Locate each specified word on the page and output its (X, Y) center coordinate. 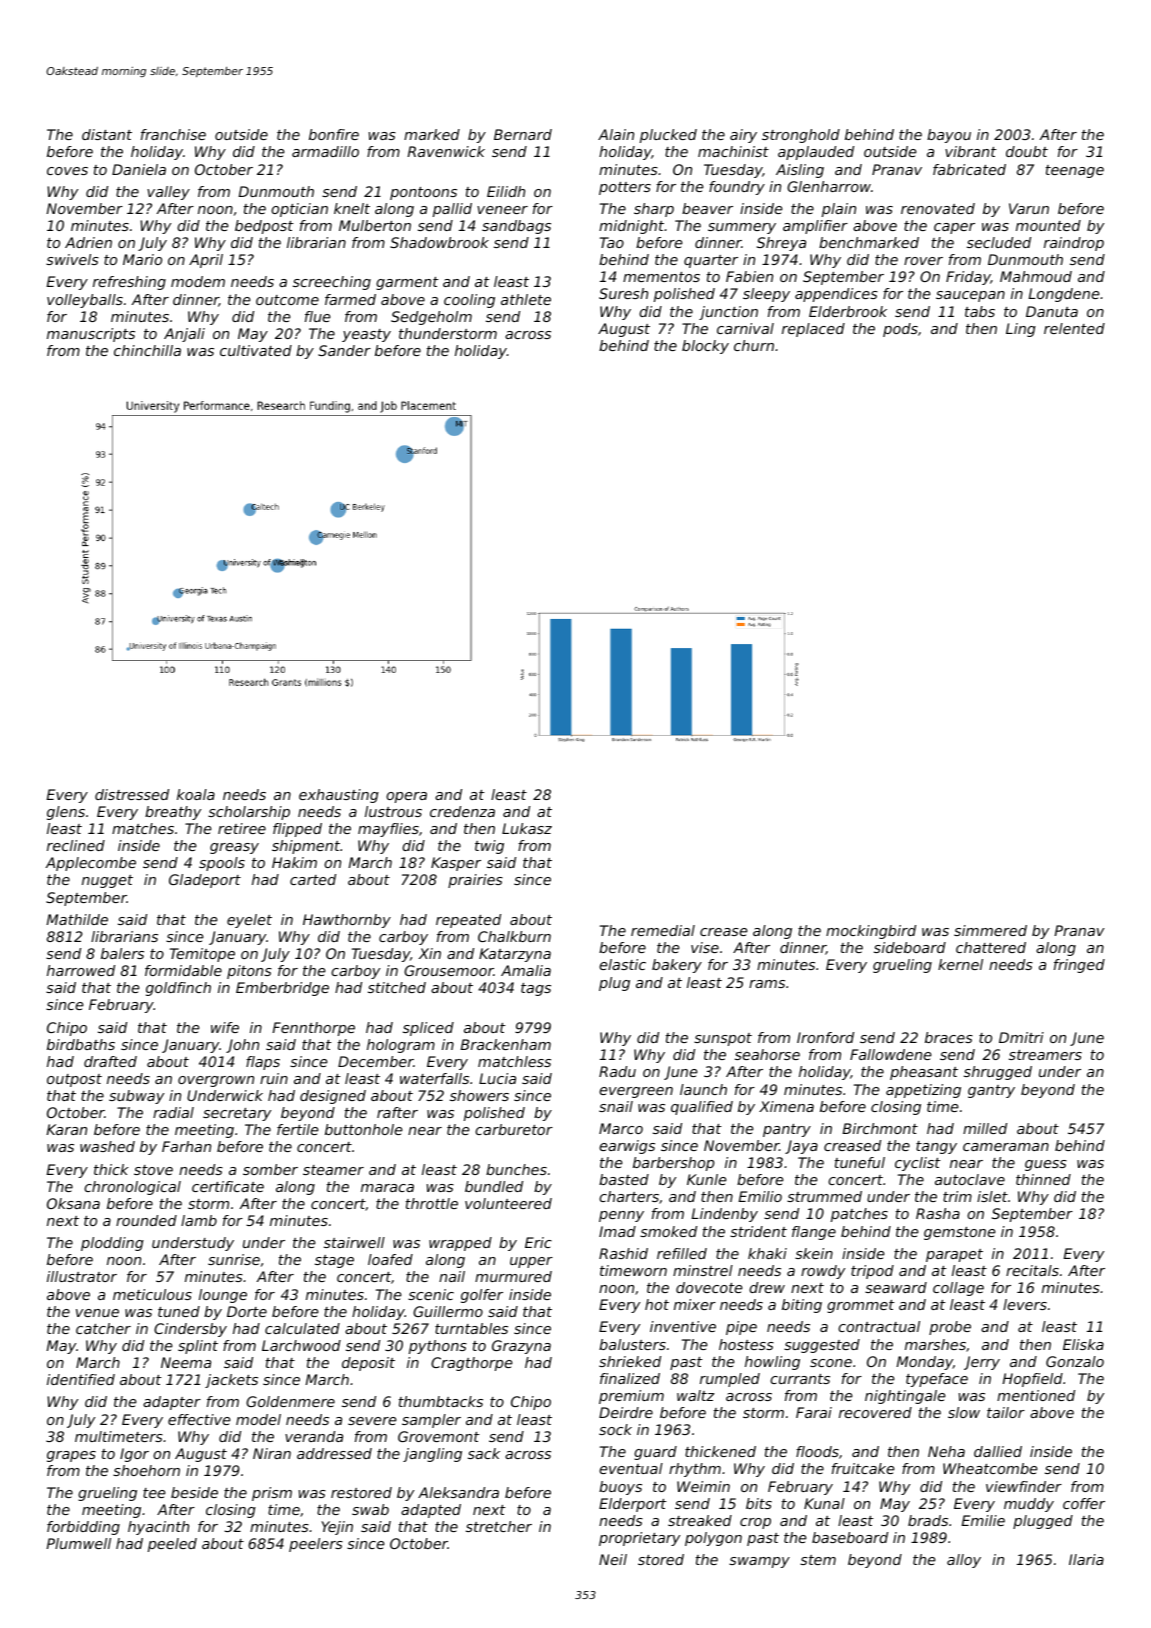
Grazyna (521, 1347)
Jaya (801, 1147)
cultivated (256, 350)
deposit (368, 1364)
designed (333, 1097)
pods (900, 330)
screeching (332, 283)
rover (923, 261)
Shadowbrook (439, 242)
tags (536, 989)
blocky (705, 347)
